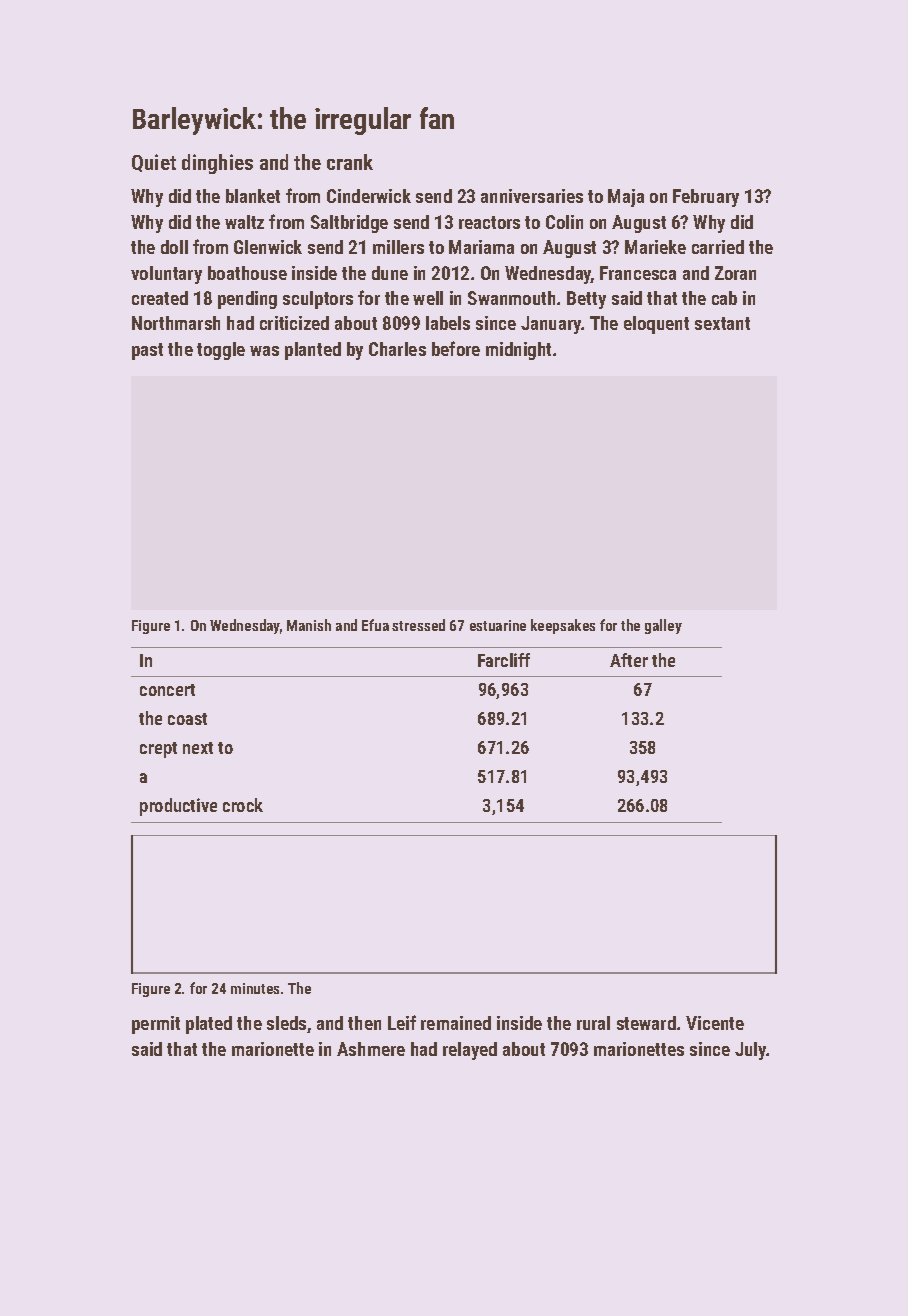  What do you see at coordinates (706, 198) in the page?
I see `February` at bounding box center [706, 198].
